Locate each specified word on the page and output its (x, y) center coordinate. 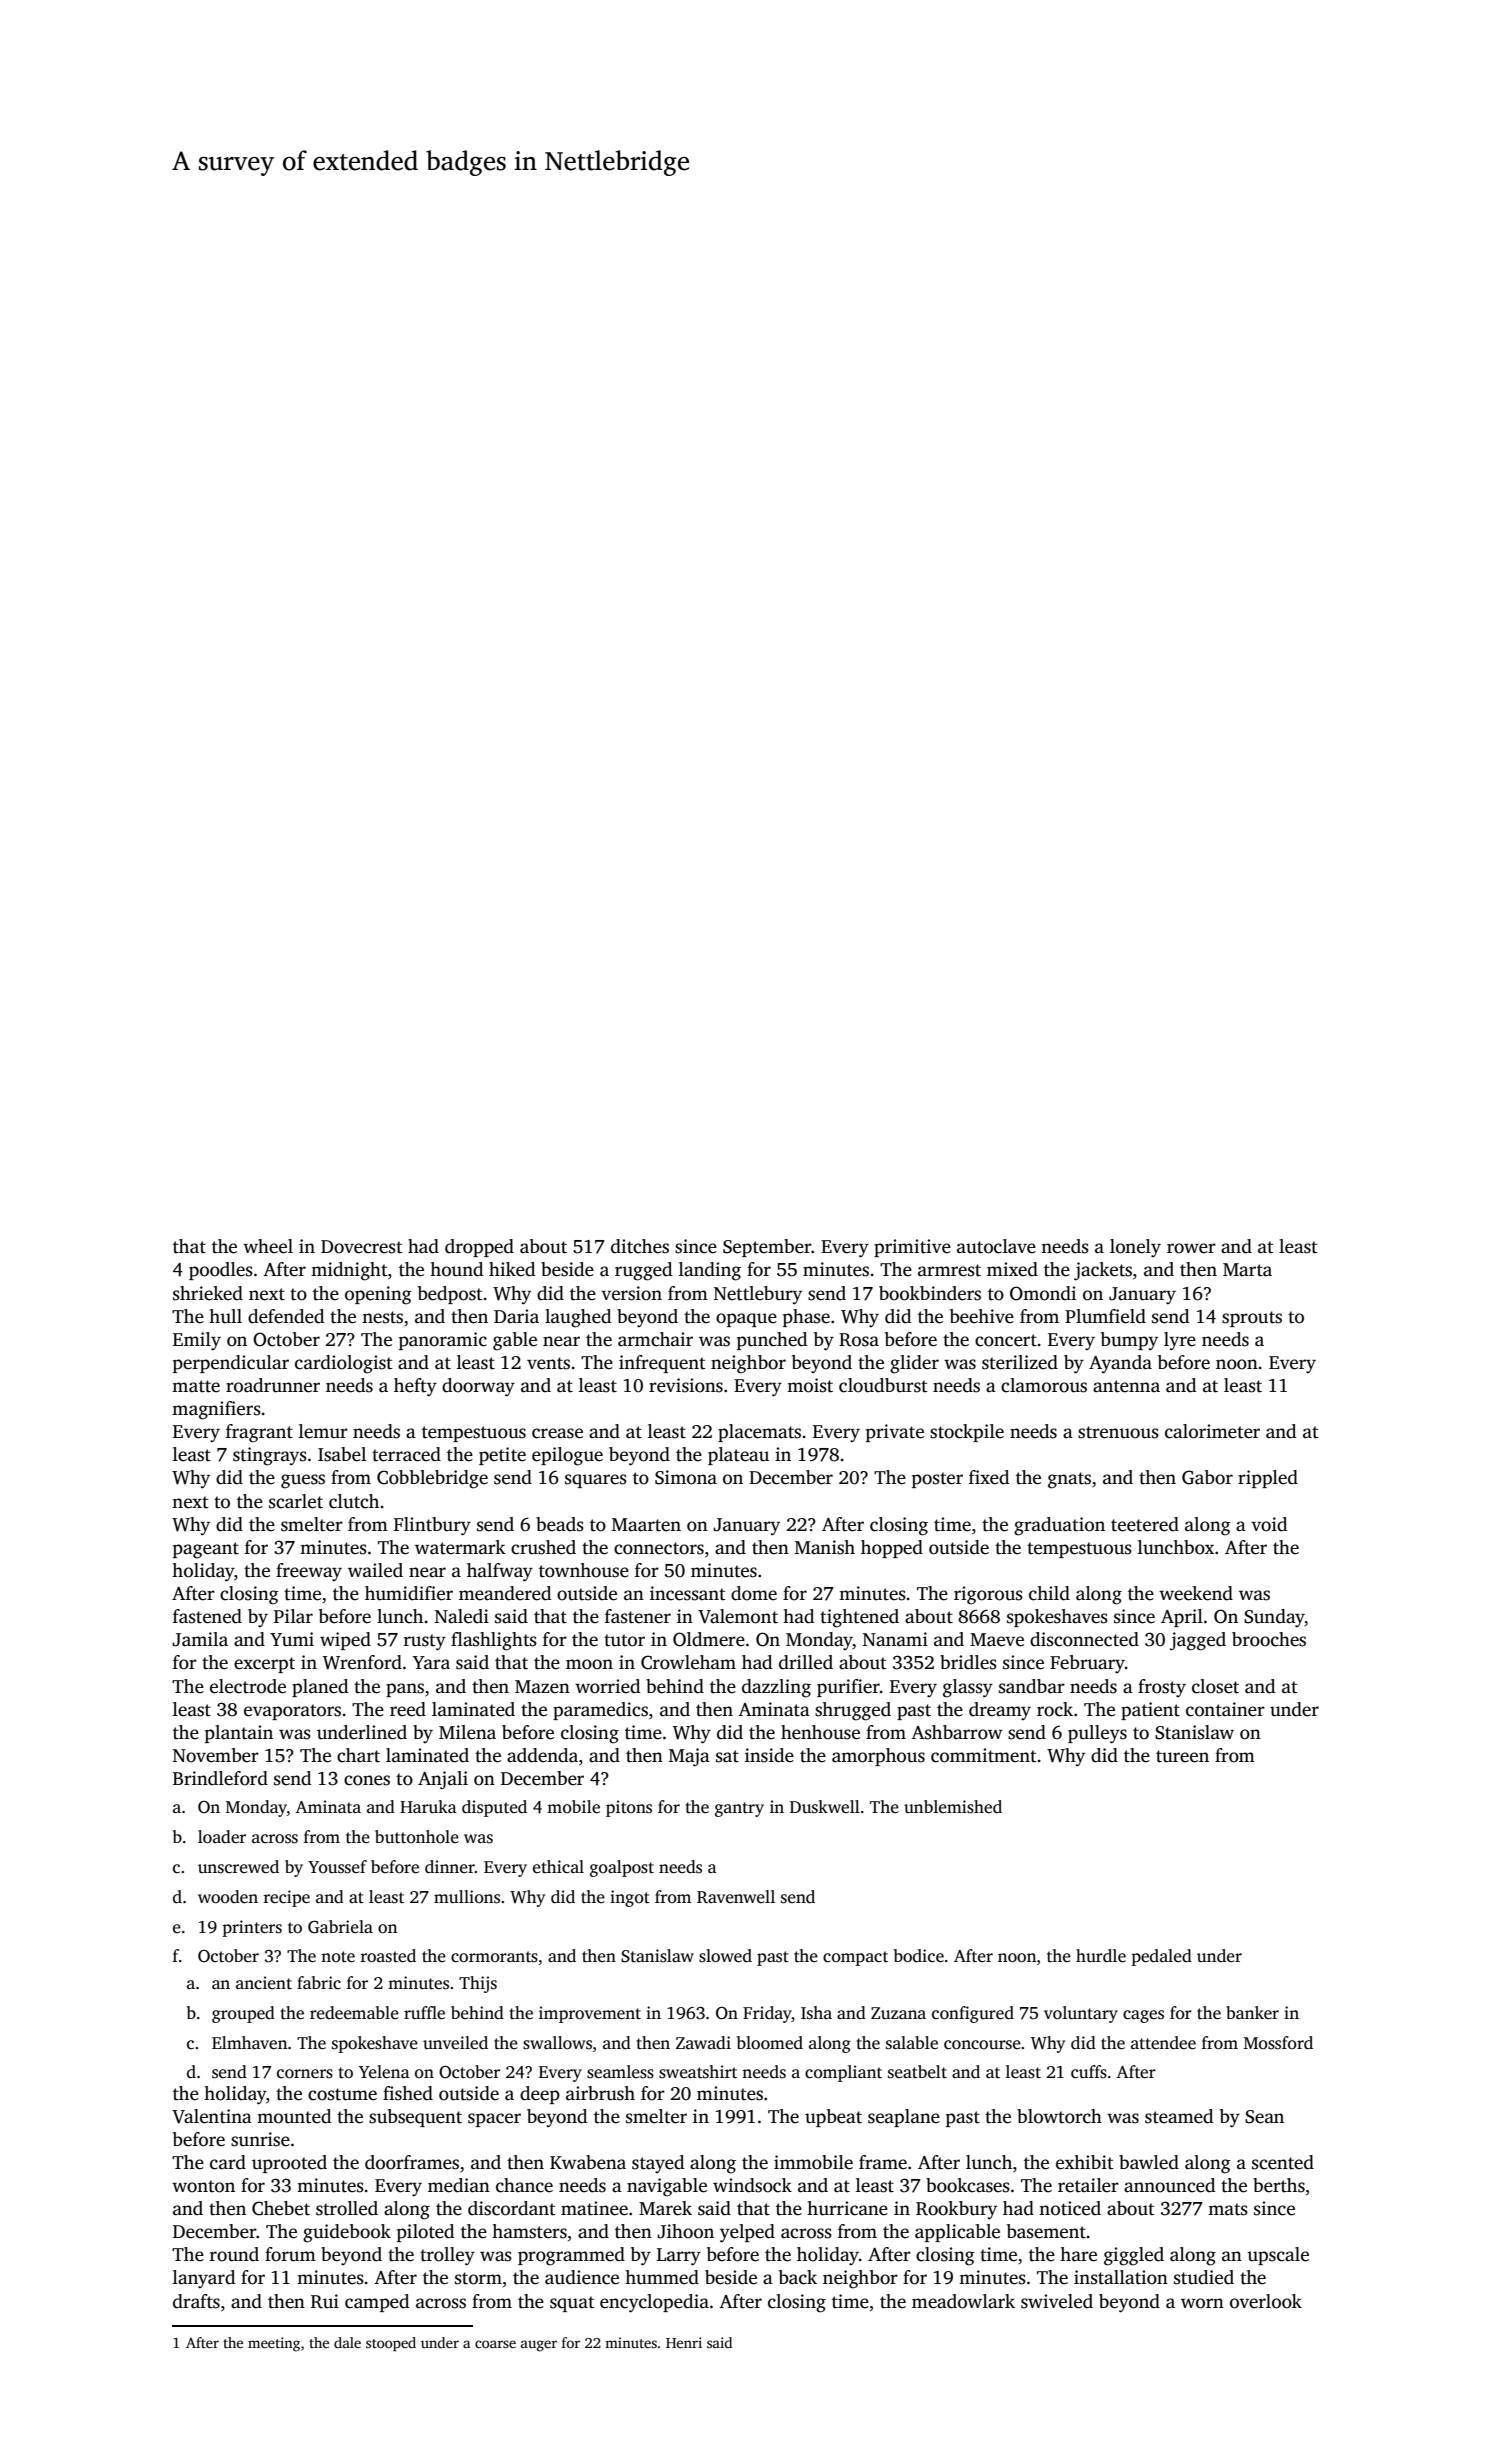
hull (225, 1316)
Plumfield (1105, 1316)
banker (1252, 2013)
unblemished (953, 1807)
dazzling (776, 1688)
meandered (505, 1593)
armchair (655, 1339)
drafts (196, 2301)
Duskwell (825, 1807)
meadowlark (963, 2301)
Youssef (337, 1867)
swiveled (1057, 2301)
